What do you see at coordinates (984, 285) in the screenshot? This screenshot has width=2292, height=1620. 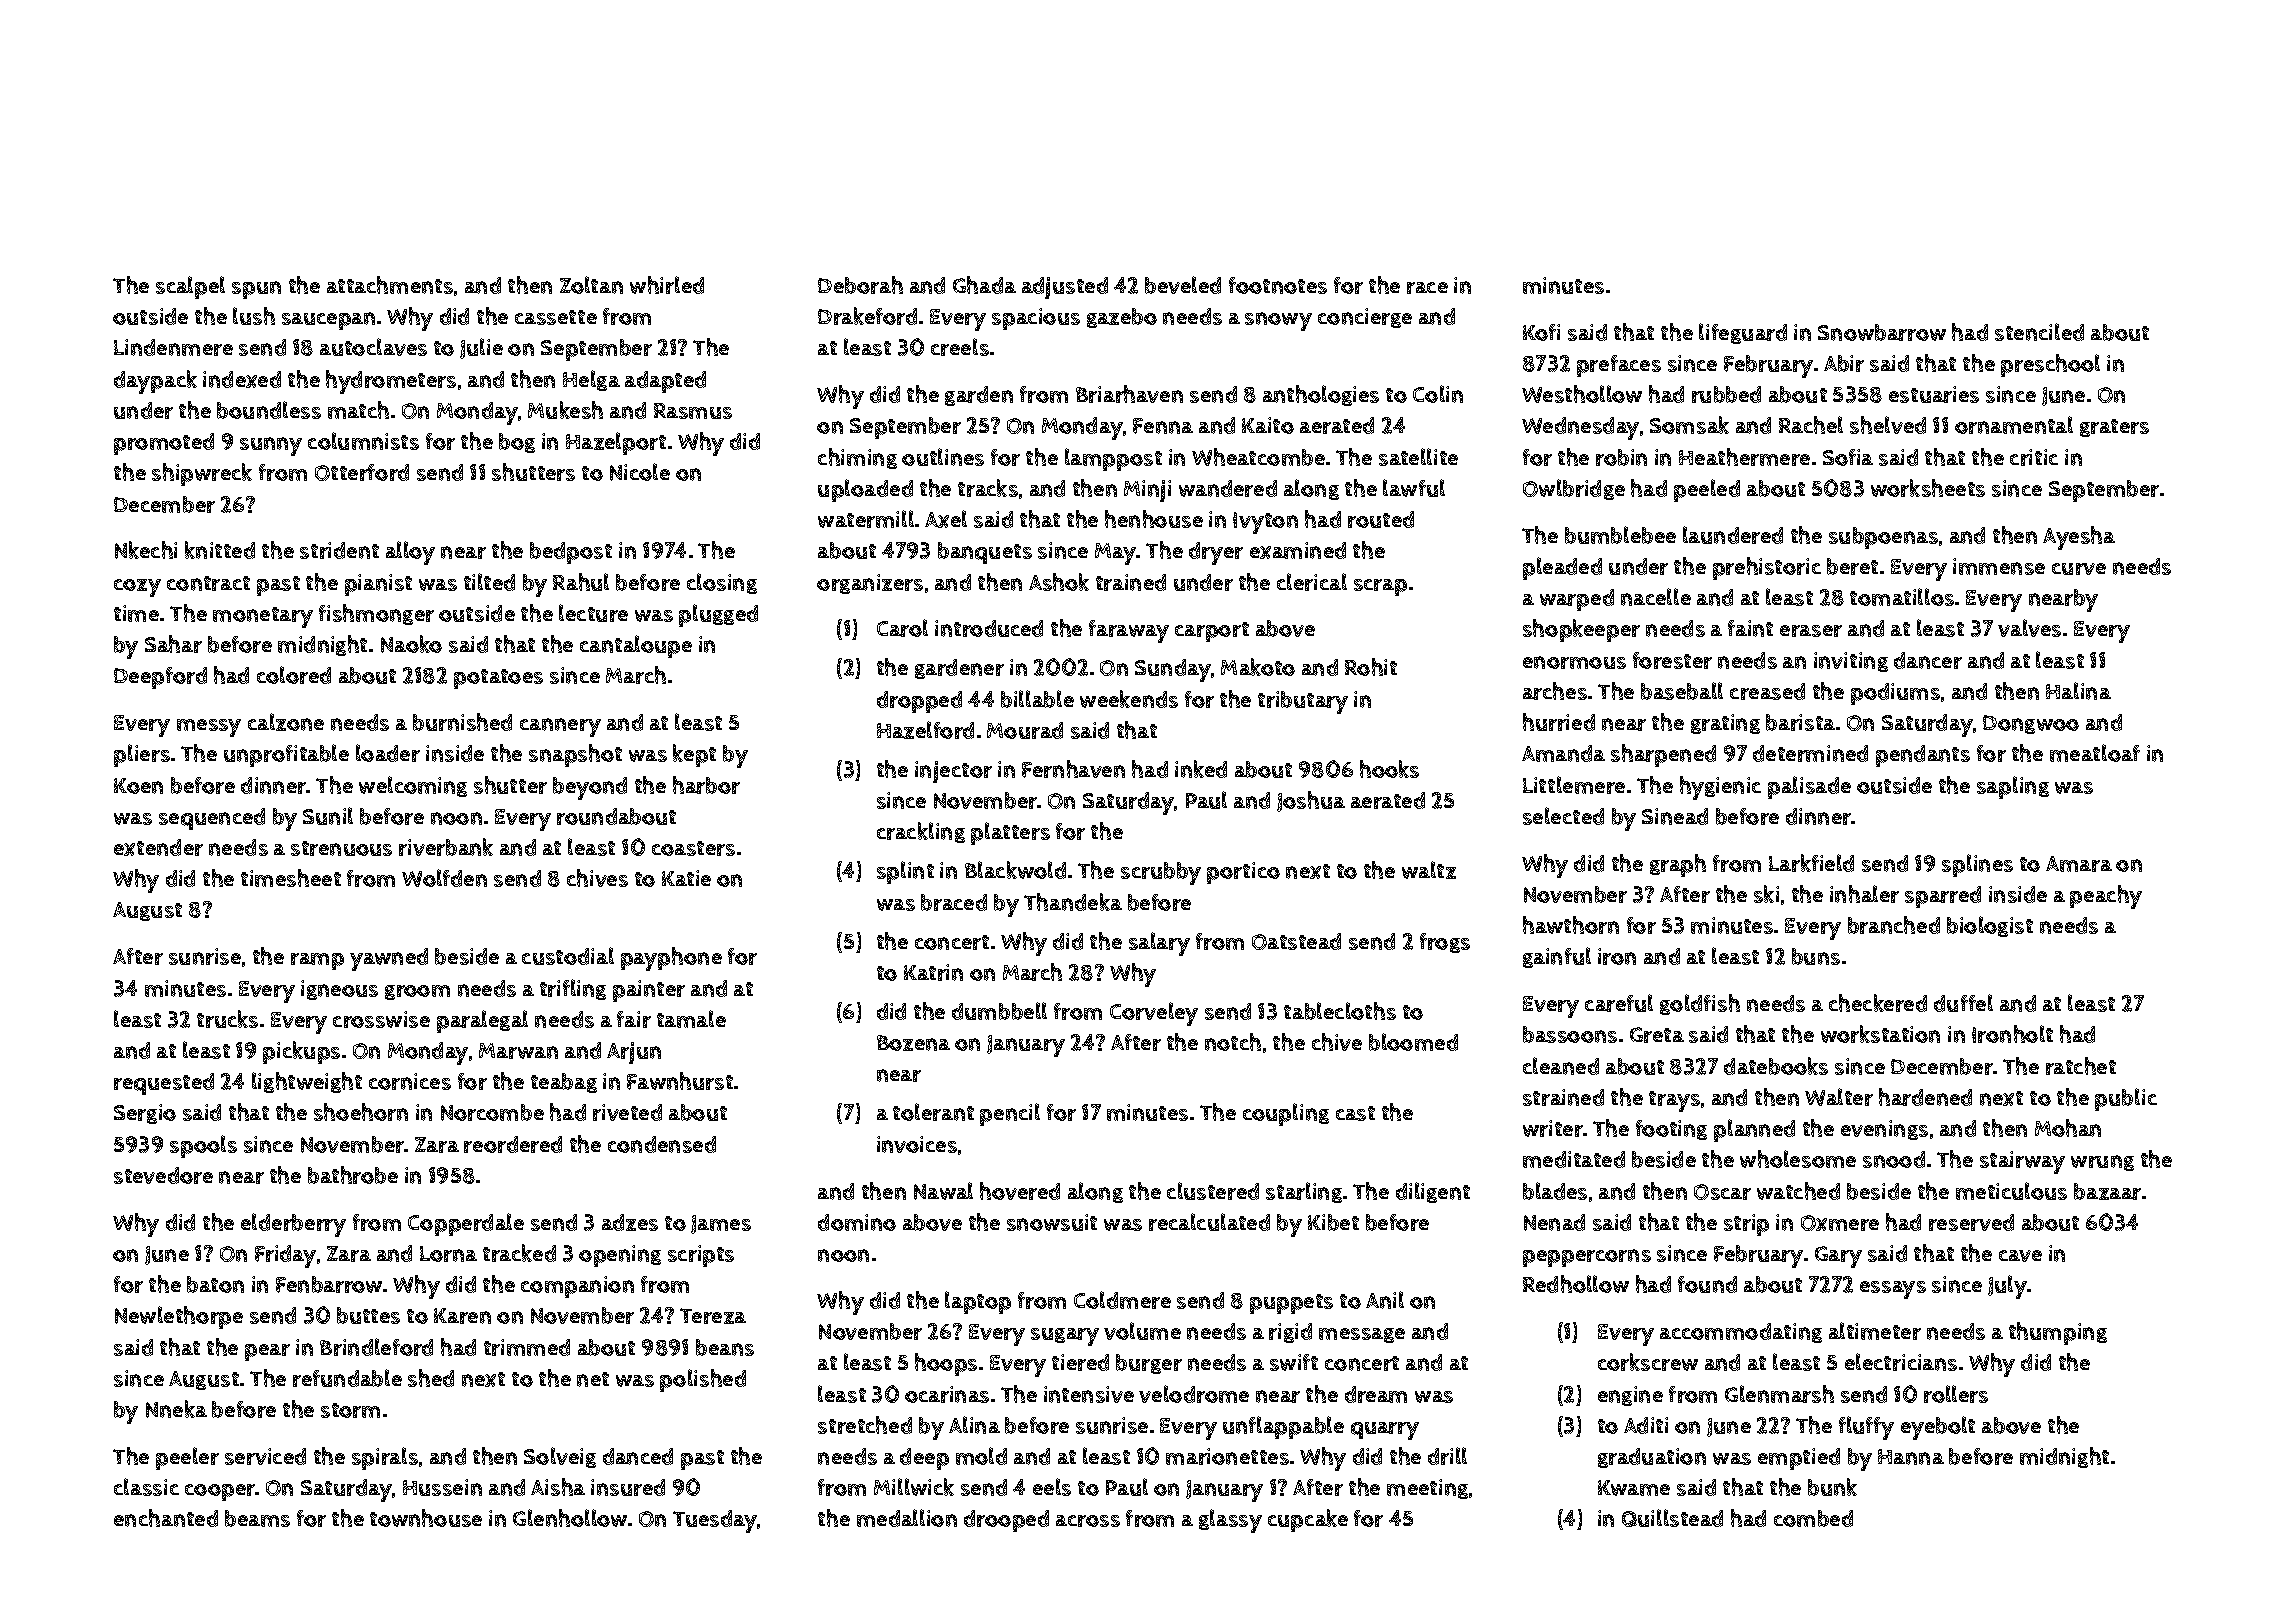 I see `Ghada` at bounding box center [984, 285].
